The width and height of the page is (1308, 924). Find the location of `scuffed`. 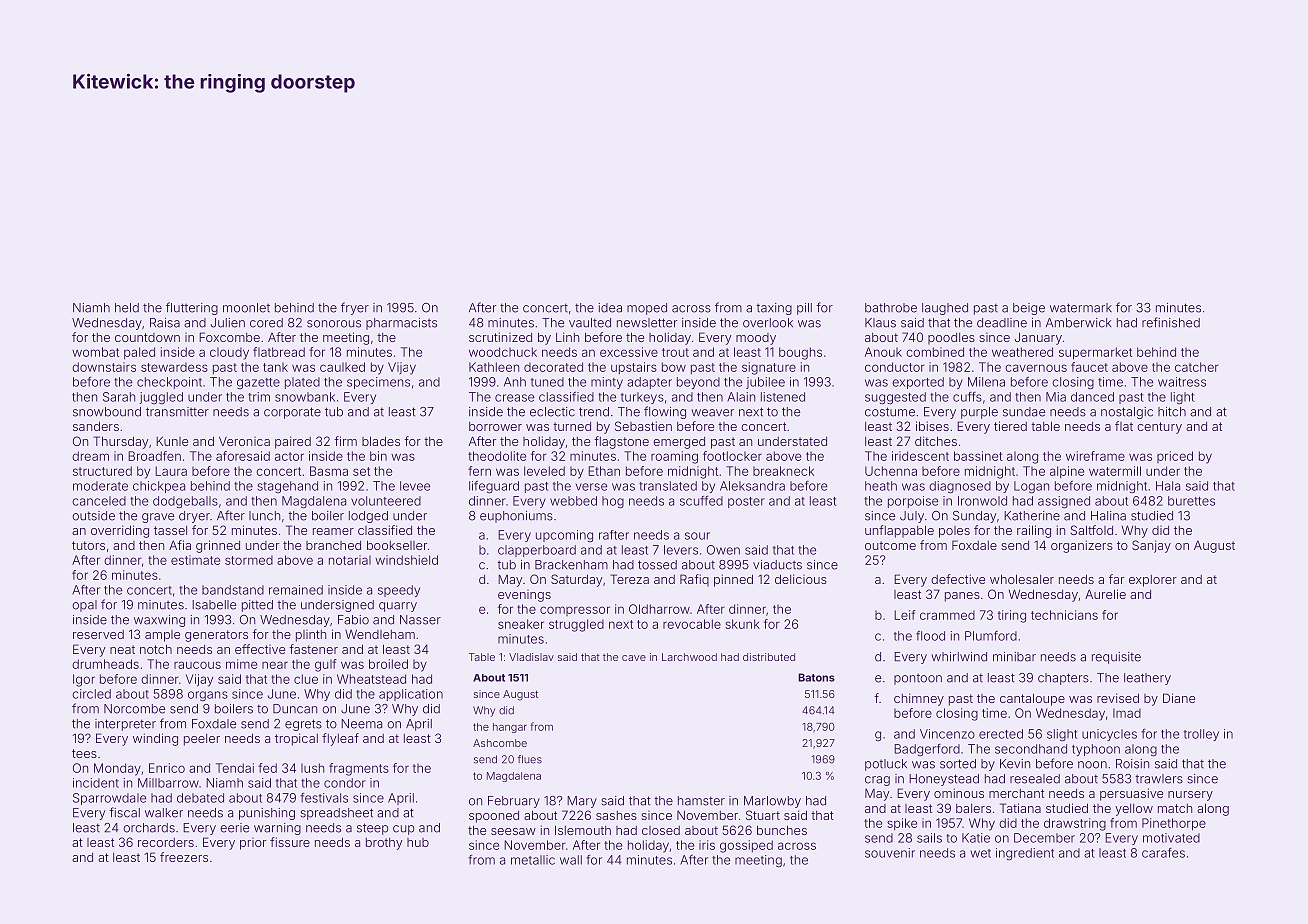

scuffed is located at coordinates (701, 501).
